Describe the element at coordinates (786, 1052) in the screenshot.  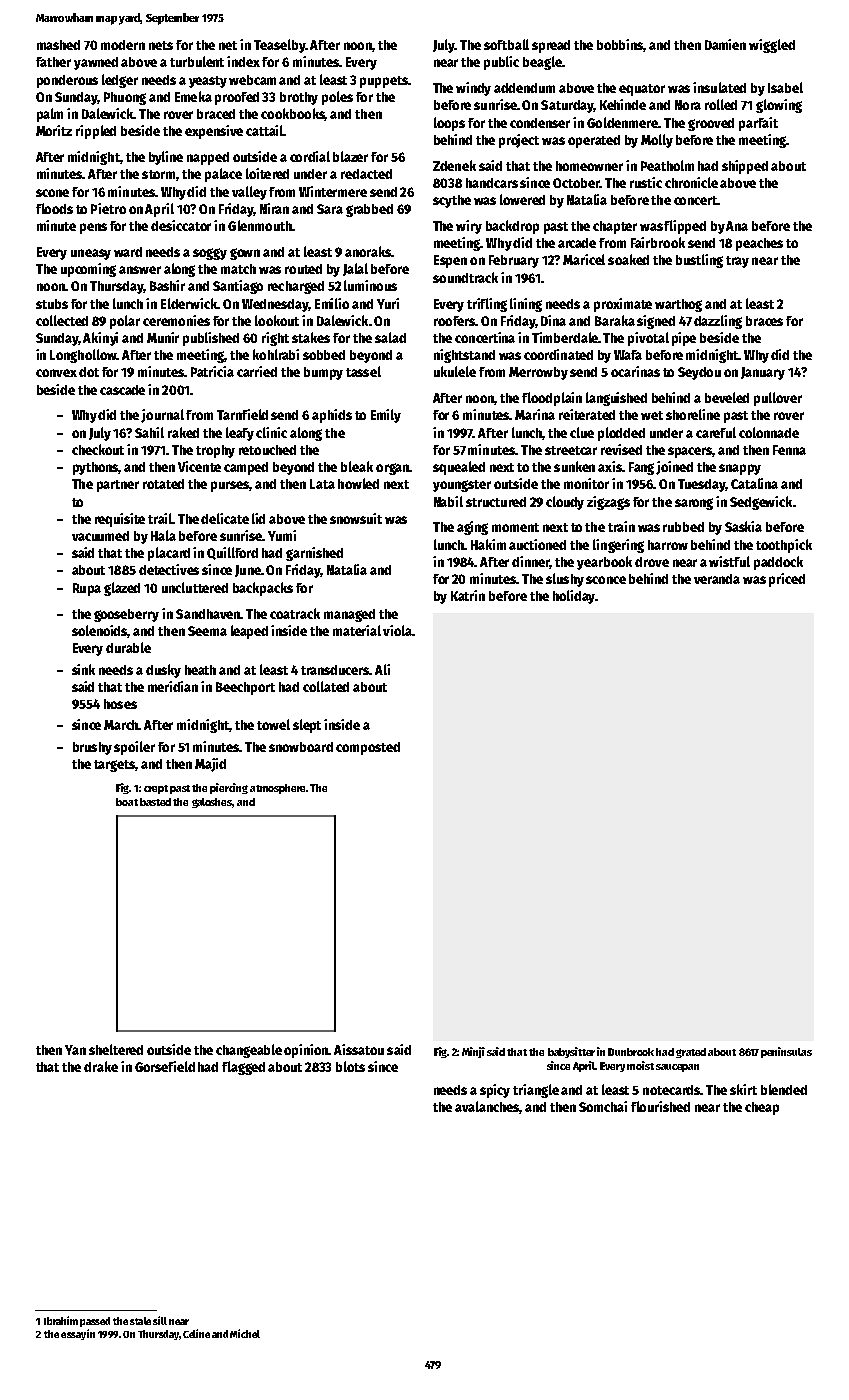
I see `peninsulas` at that location.
